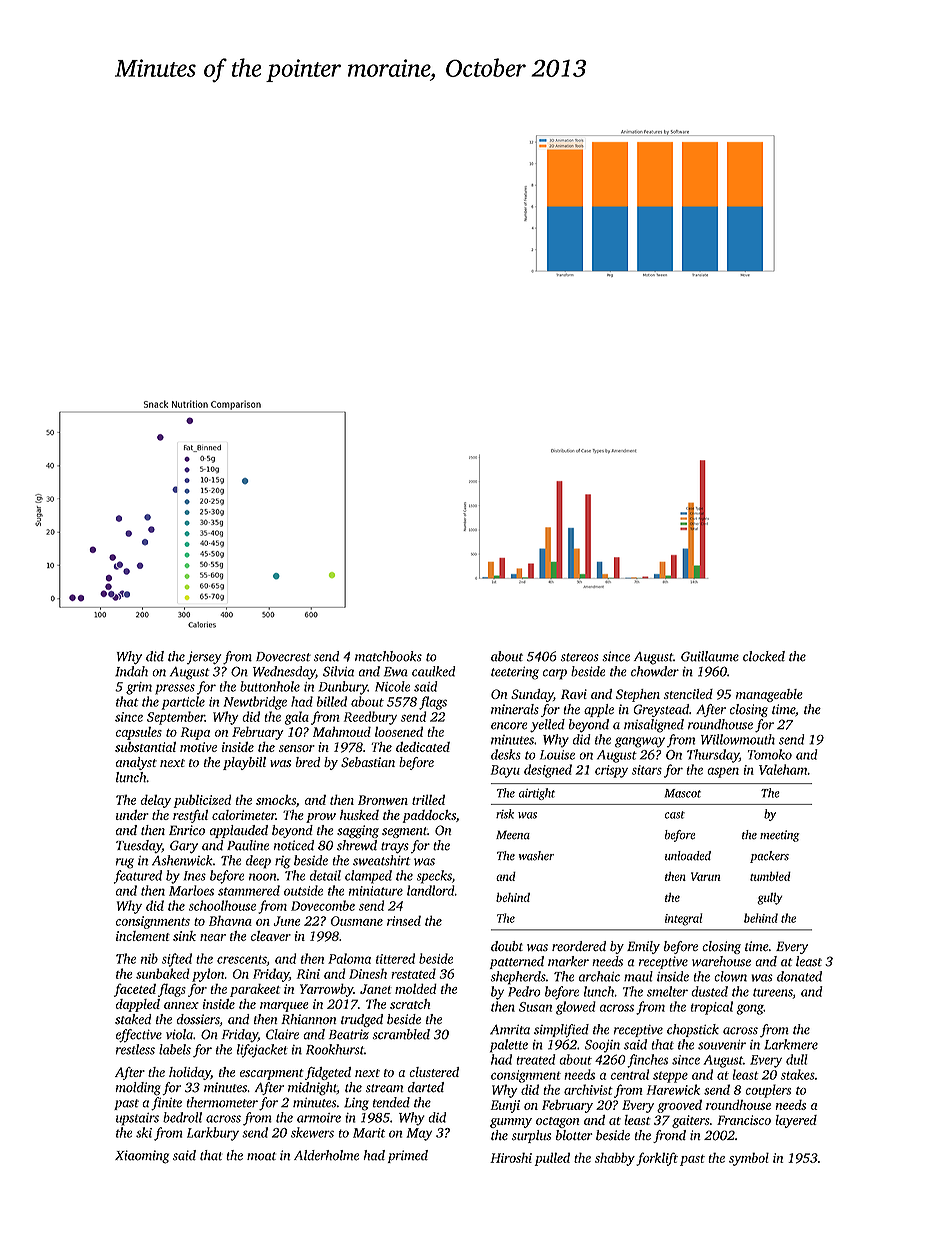 The image size is (952, 1233). I want to click on manageable, so click(769, 695).
